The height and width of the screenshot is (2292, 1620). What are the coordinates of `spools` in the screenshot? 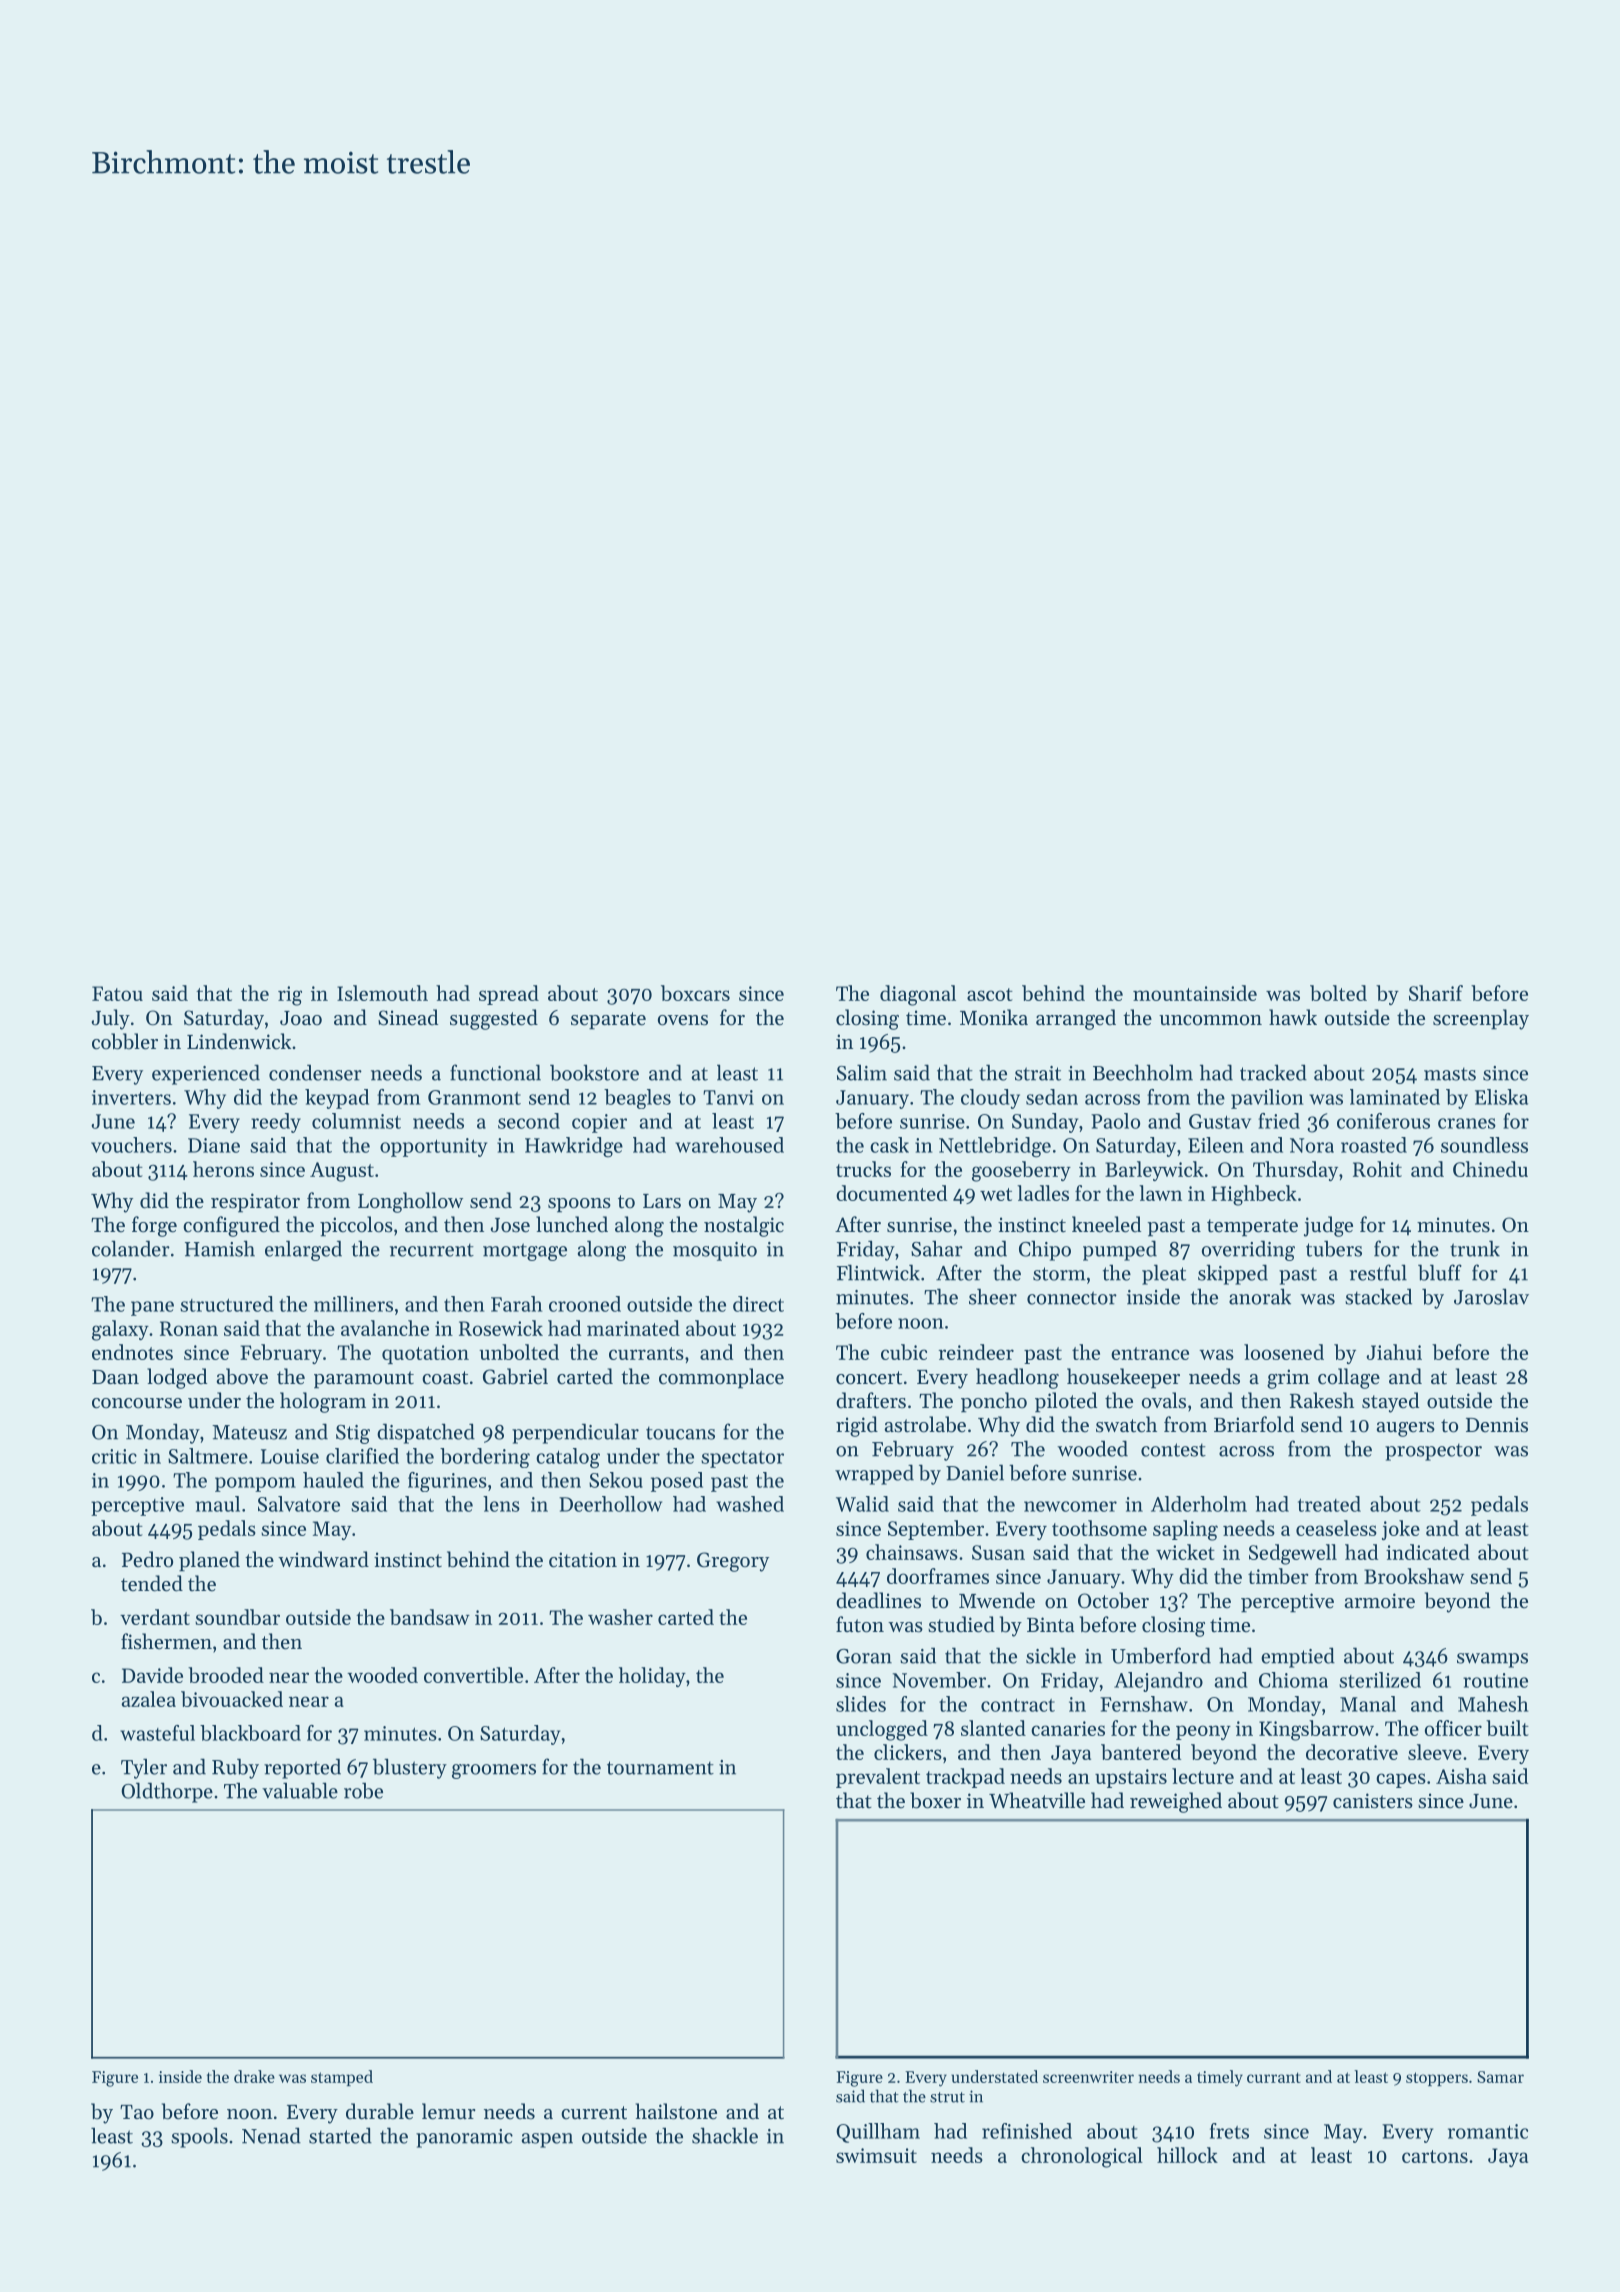 It's located at (199, 2137).
